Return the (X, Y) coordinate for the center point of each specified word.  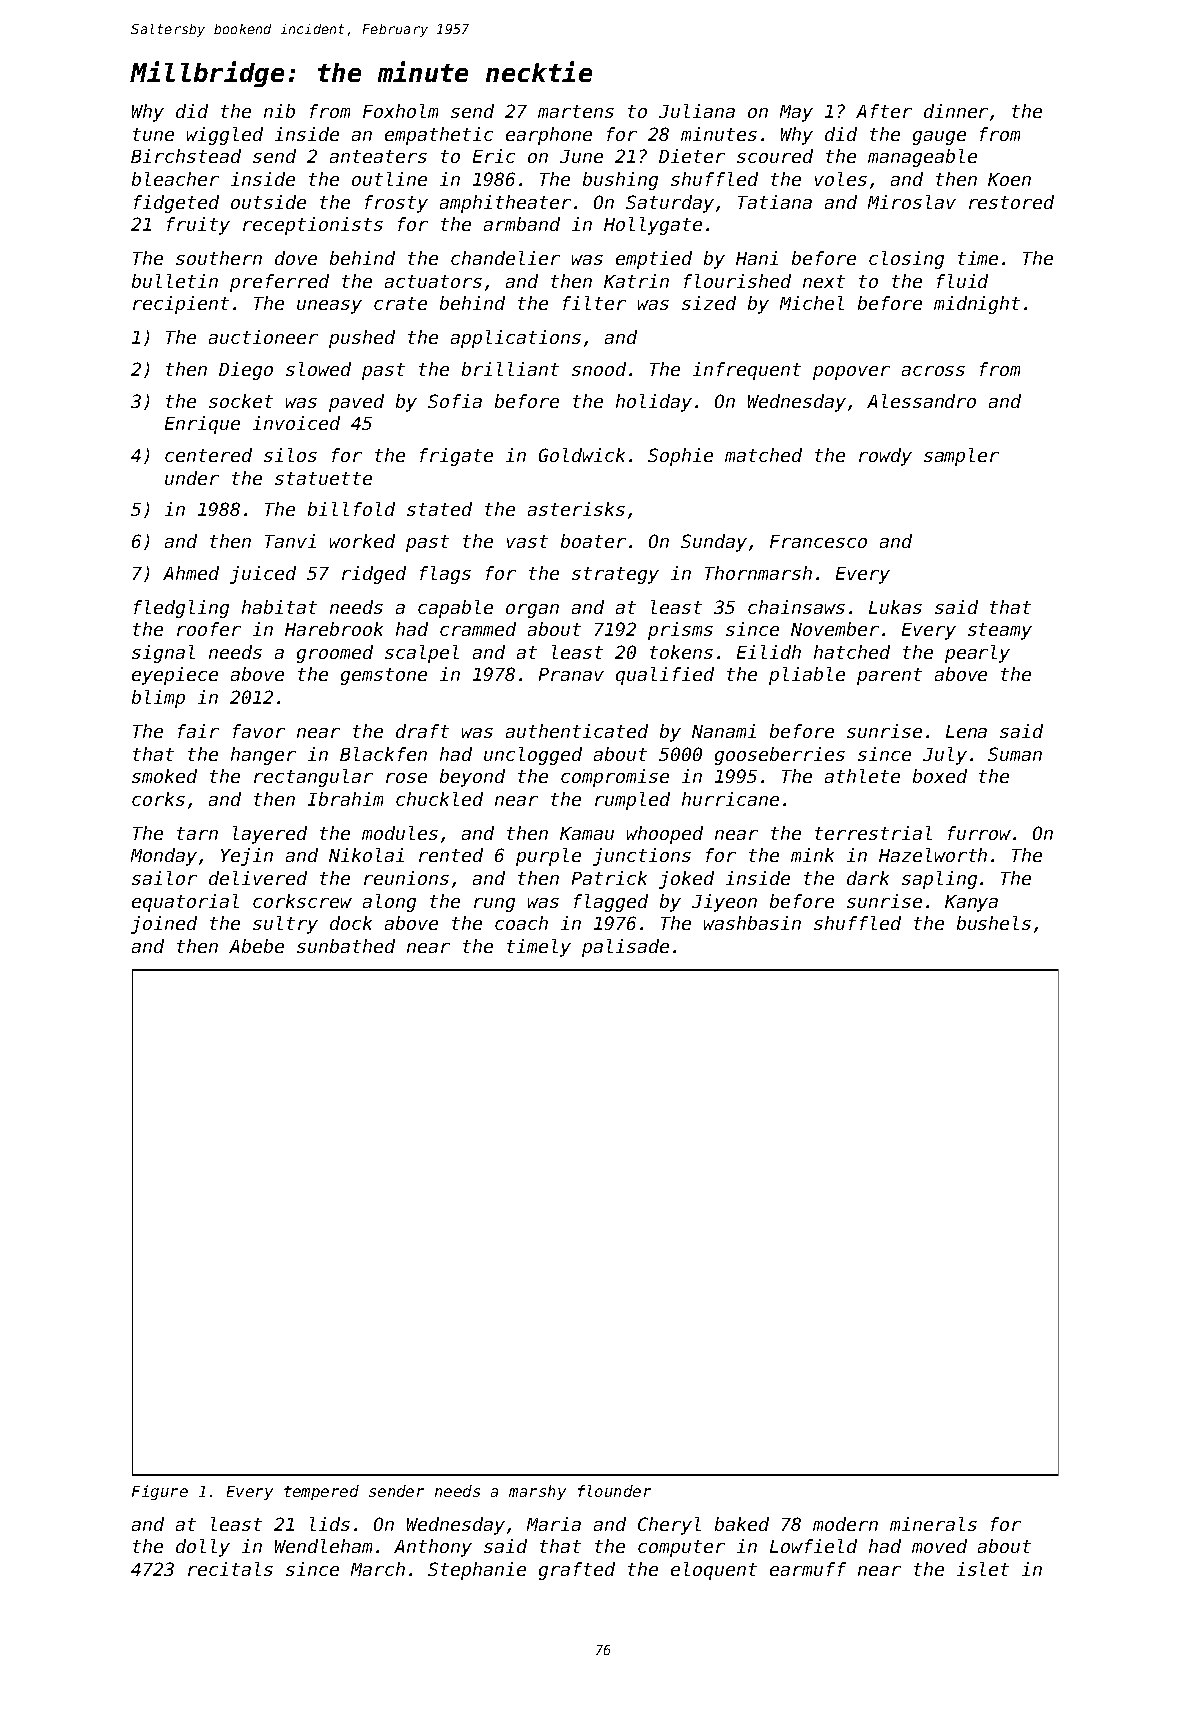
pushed (362, 339)
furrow (979, 833)
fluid (962, 281)
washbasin (752, 923)
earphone (549, 136)
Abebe (256, 946)
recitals (230, 1569)
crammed (478, 629)
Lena (966, 731)
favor (259, 731)
